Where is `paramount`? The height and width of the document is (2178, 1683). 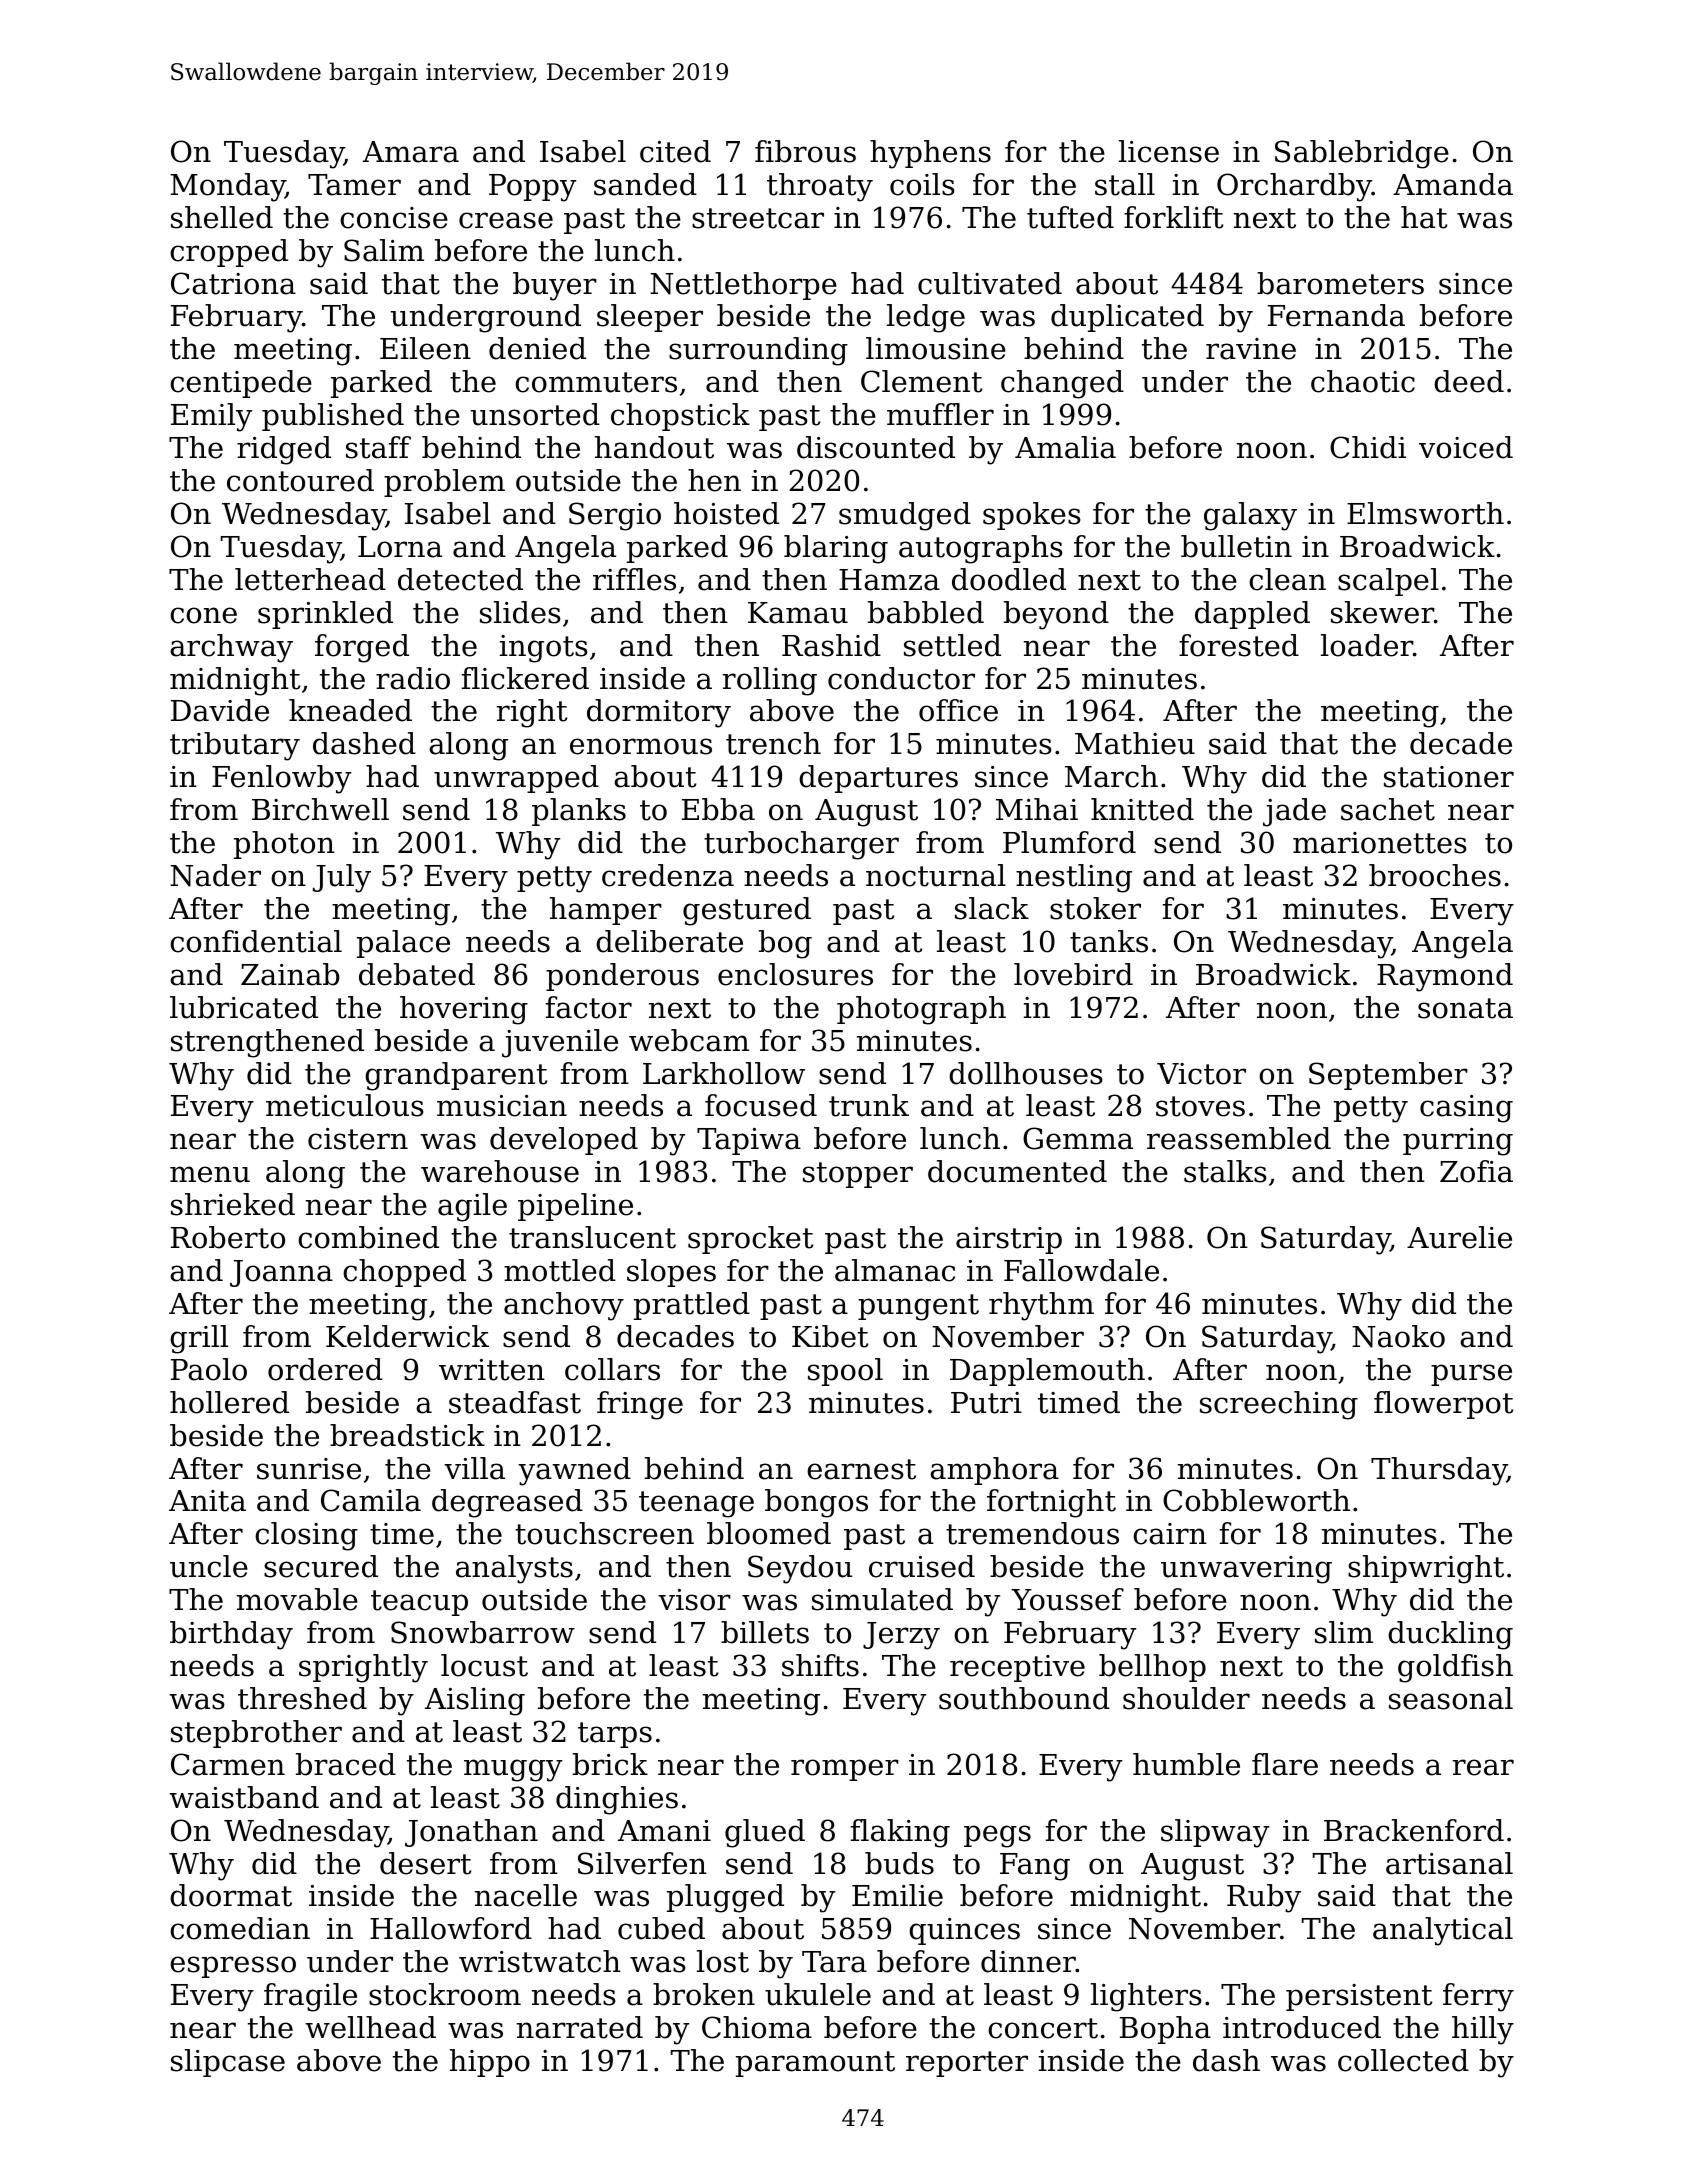
paramount is located at coordinates (815, 2064).
